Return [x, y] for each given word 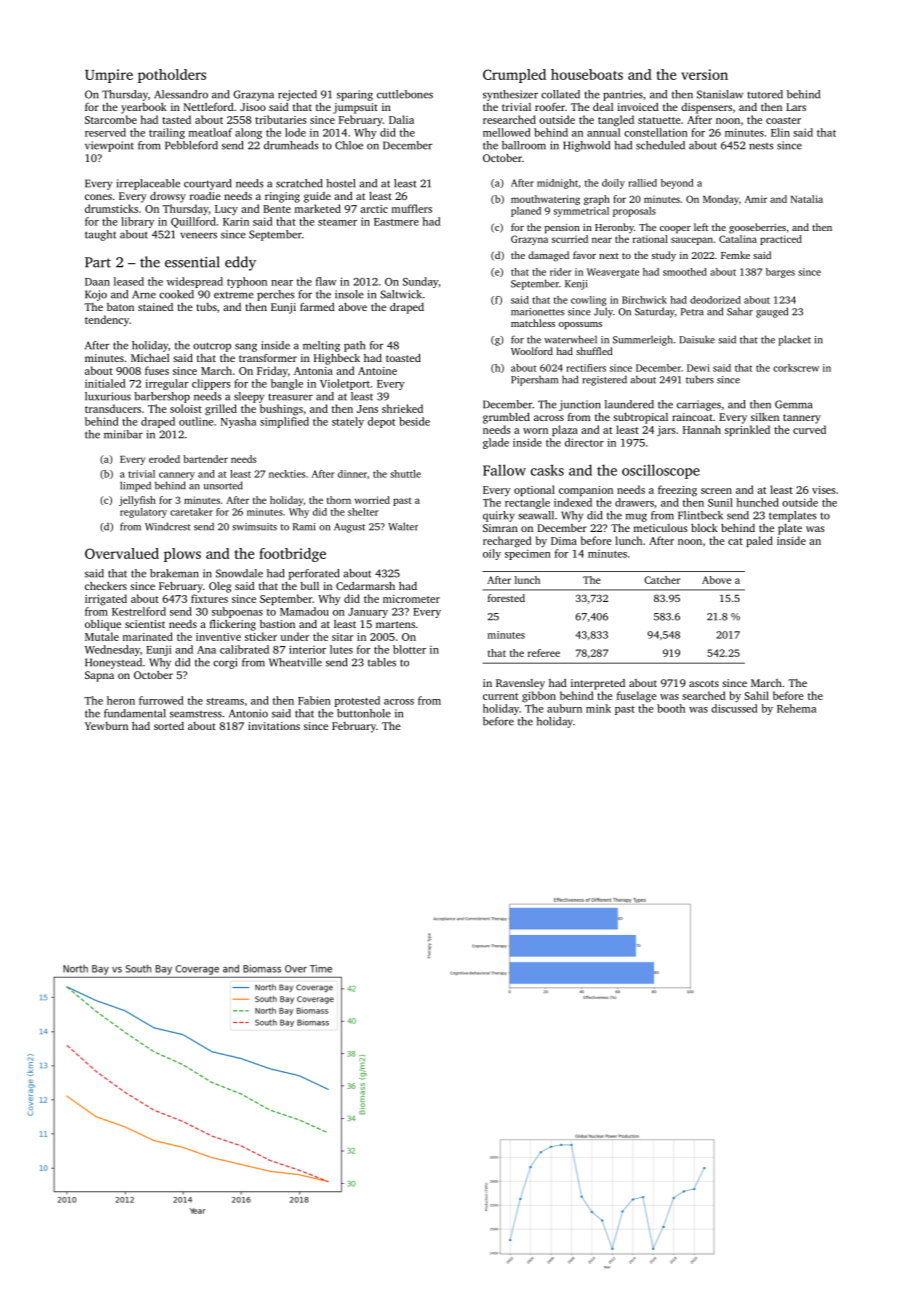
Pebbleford [191, 145]
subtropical [640, 418]
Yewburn [106, 726]
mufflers [412, 208]
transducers [113, 408]
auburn [564, 708]
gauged [772, 312]
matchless [533, 323]
